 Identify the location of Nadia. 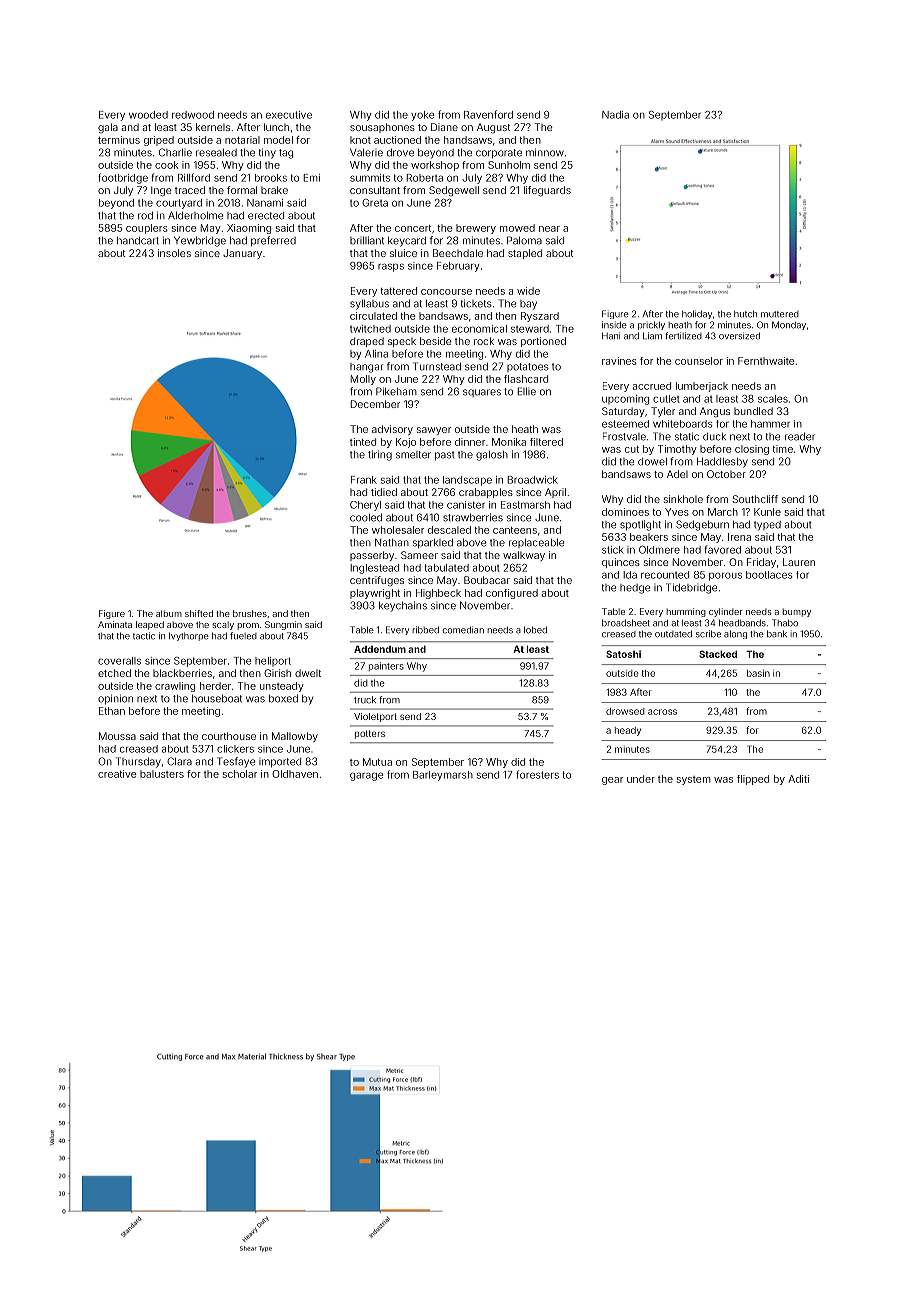
(615, 115).
